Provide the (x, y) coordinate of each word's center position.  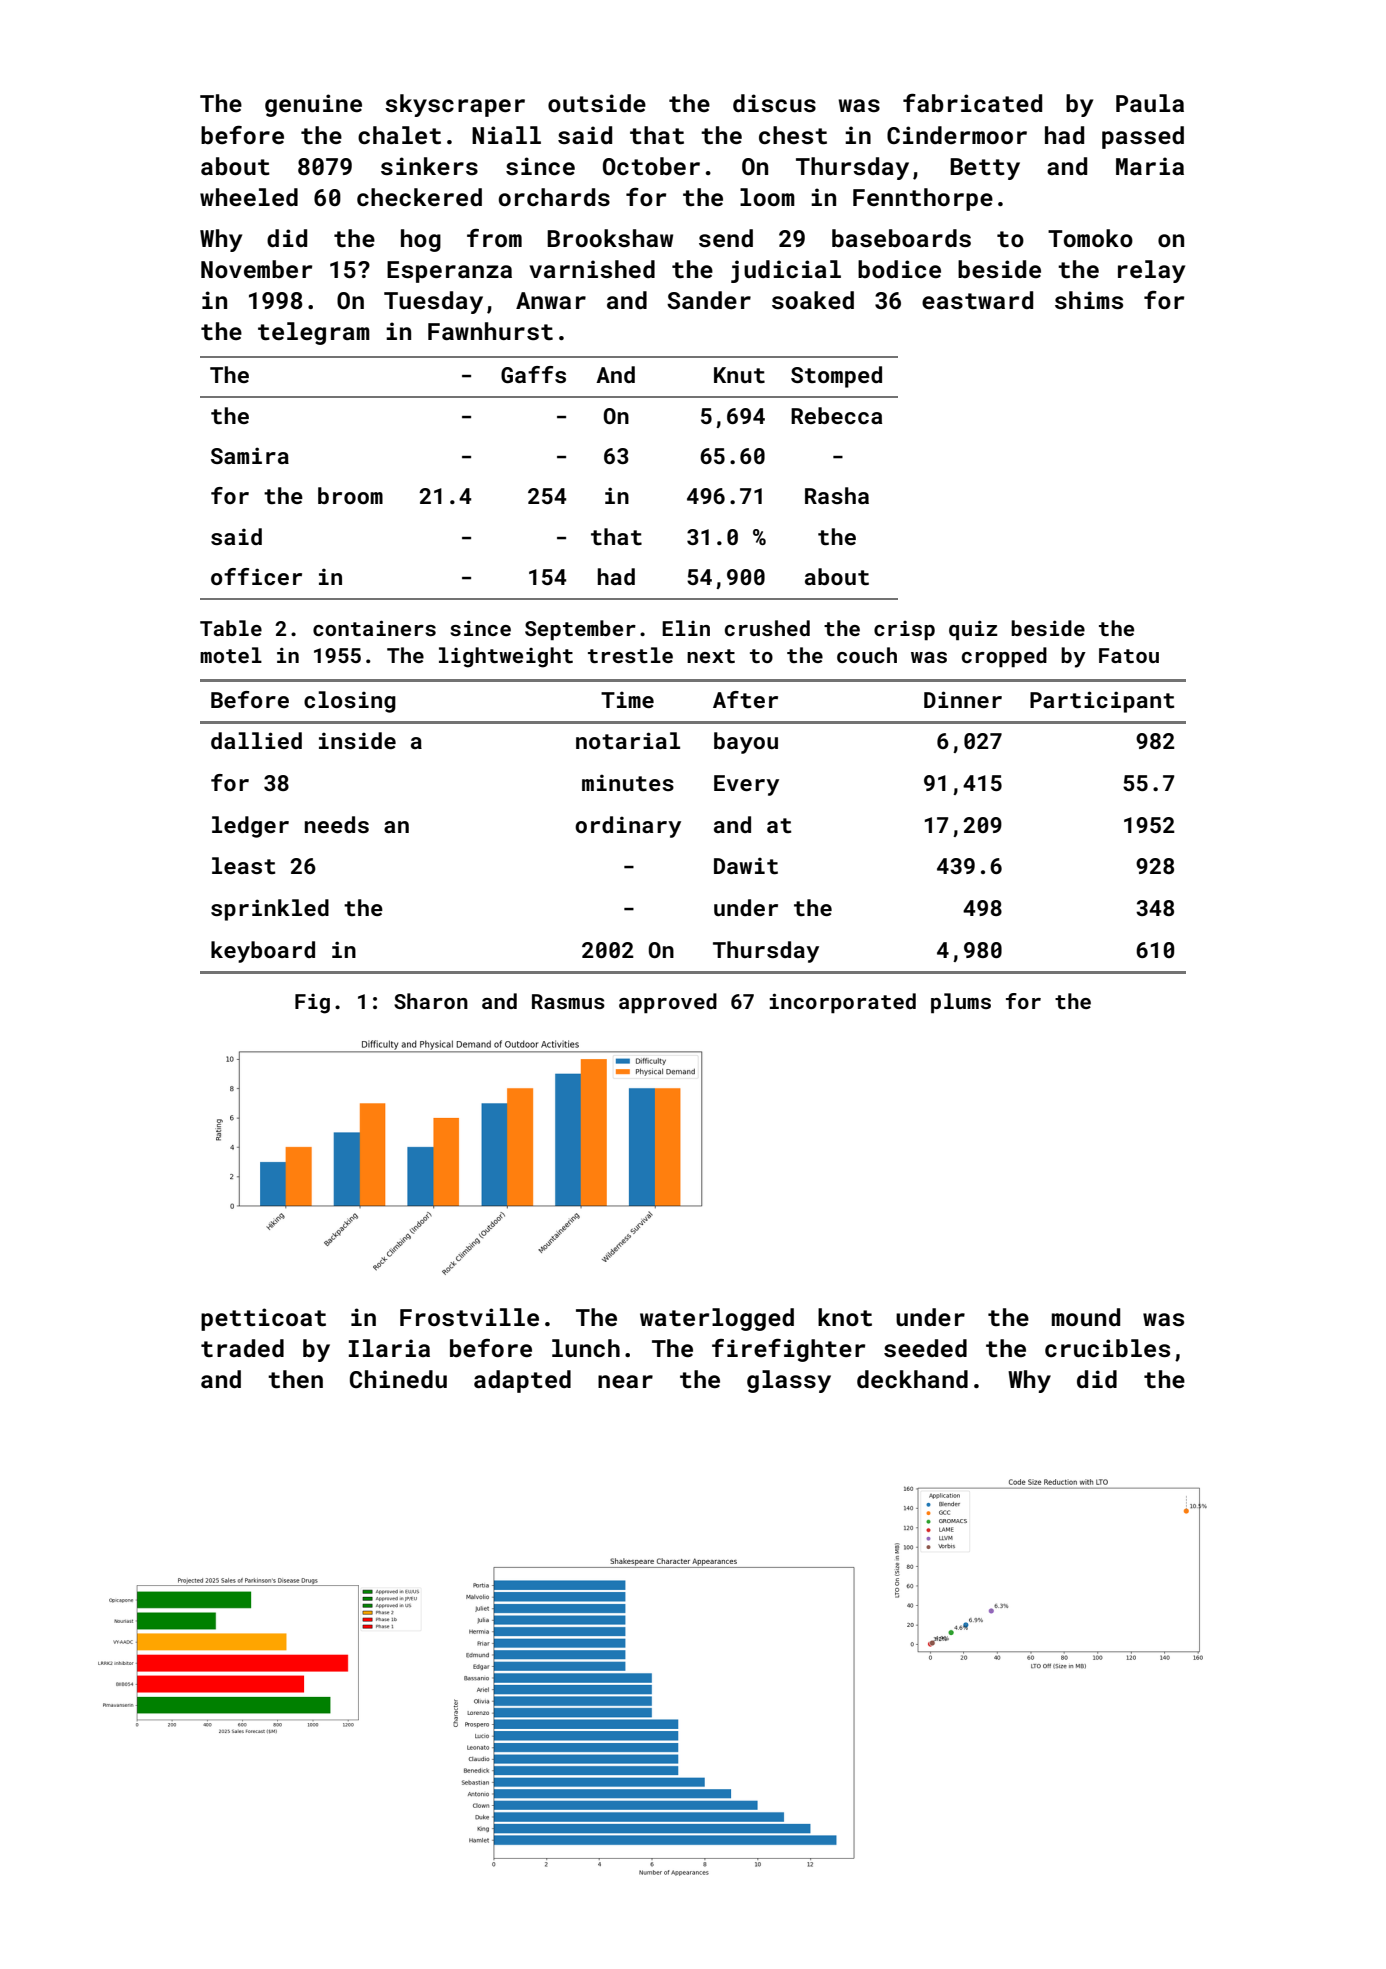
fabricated (972, 103)
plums (961, 1003)
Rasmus (568, 1001)
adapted (522, 1381)
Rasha (837, 495)
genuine (313, 105)
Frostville (469, 1317)
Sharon (431, 1001)
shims (1089, 300)
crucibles (1107, 1348)
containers (374, 628)
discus (774, 103)
